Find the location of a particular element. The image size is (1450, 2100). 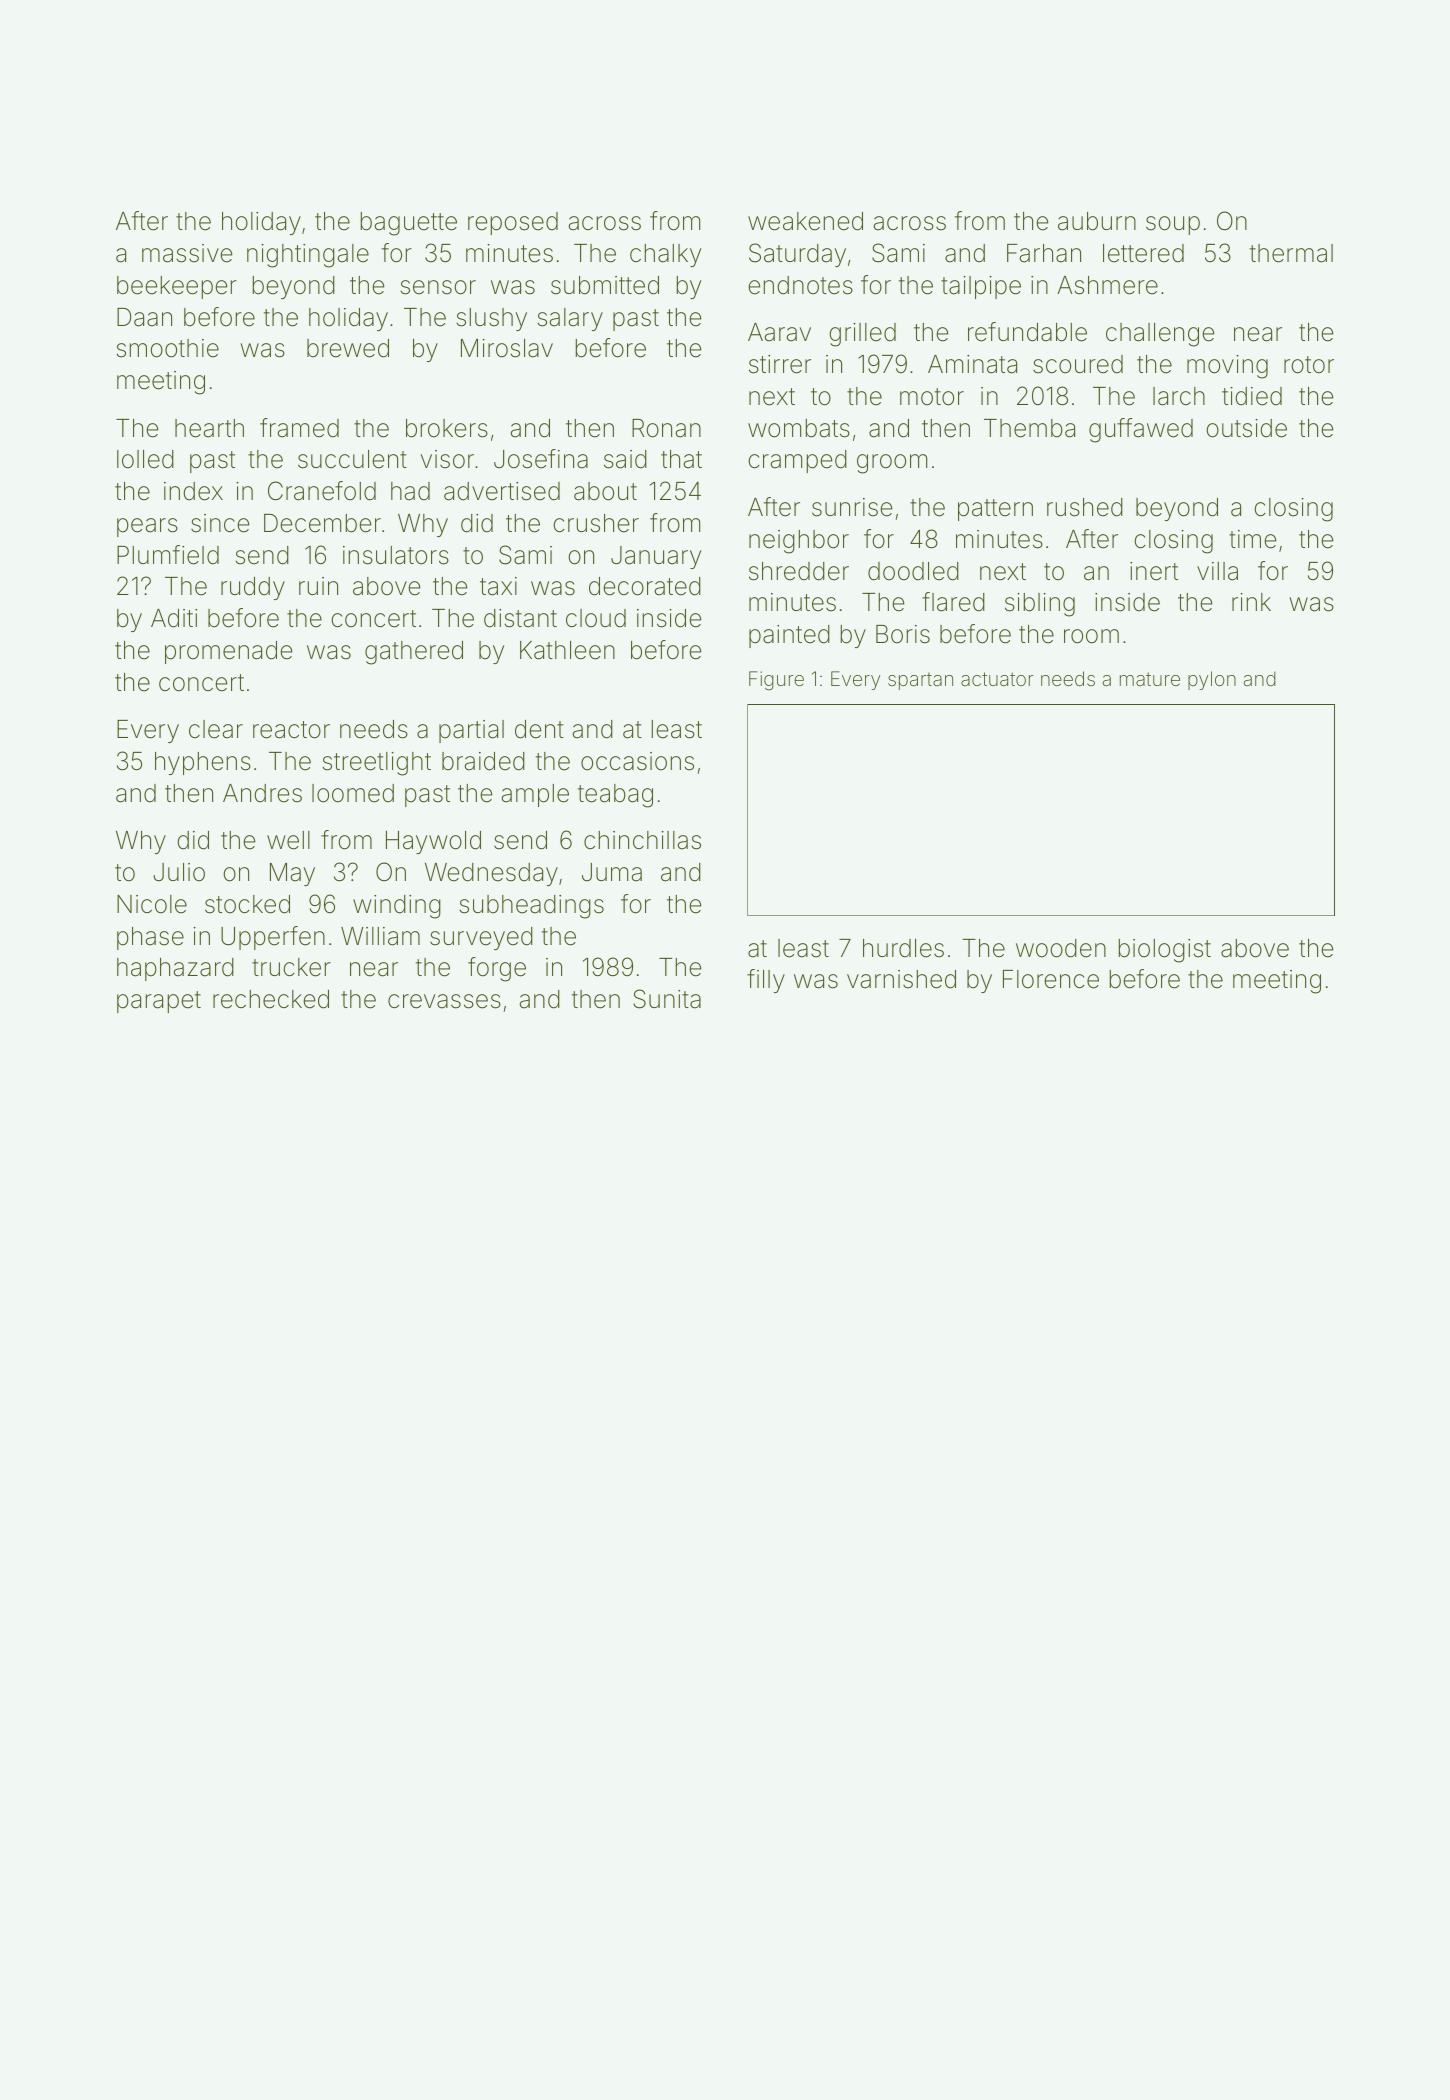

mature is located at coordinates (1150, 679).
